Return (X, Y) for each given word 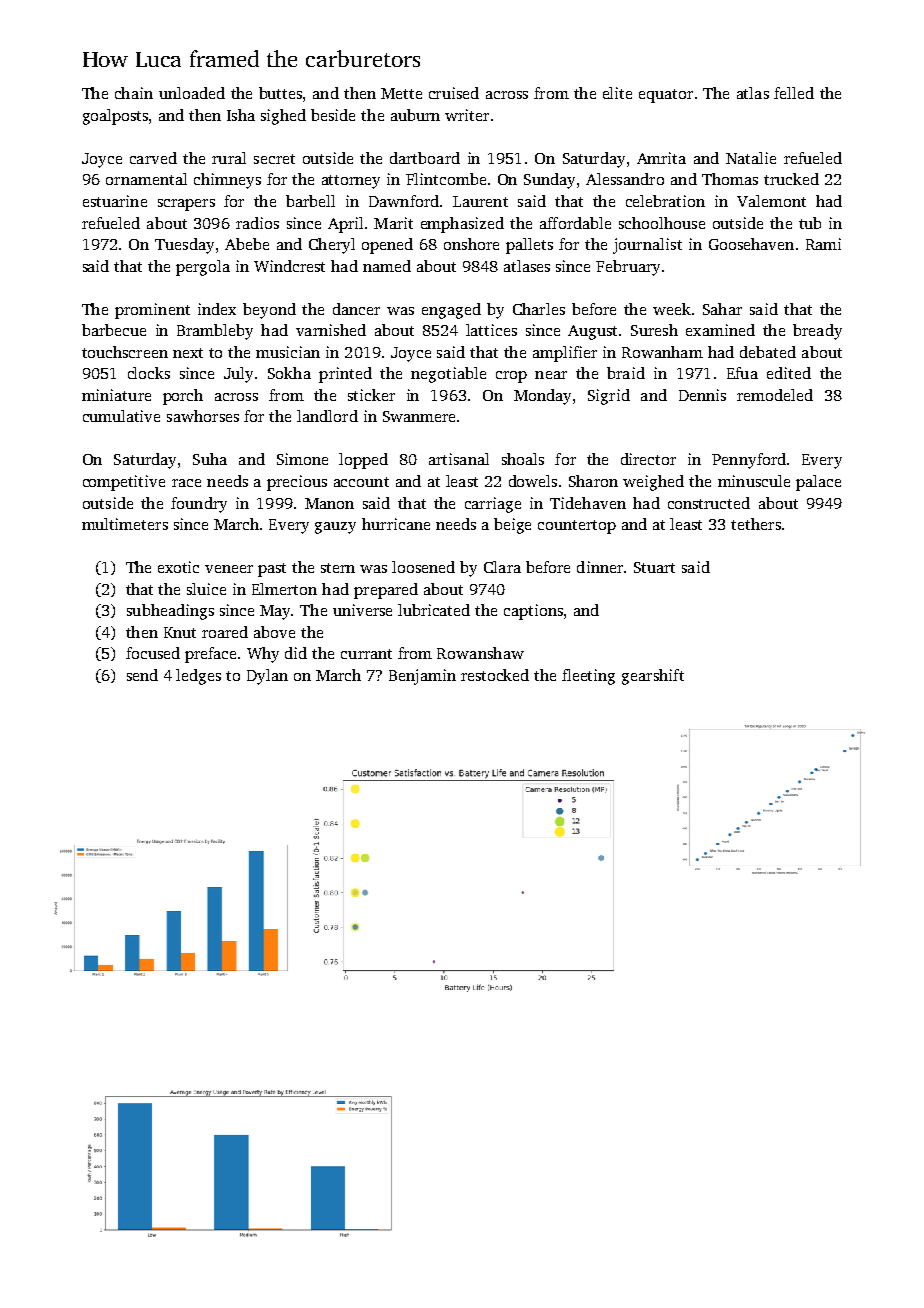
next (188, 353)
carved (153, 158)
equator (666, 96)
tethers (756, 524)
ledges (198, 677)
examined (720, 330)
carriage (493, 505)
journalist (647, 246)
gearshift (653, 677)
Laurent (480, 201)
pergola (203, 268)
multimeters (125, 524)
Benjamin (422, 677)
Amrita (661, 158)
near (551, 375)
